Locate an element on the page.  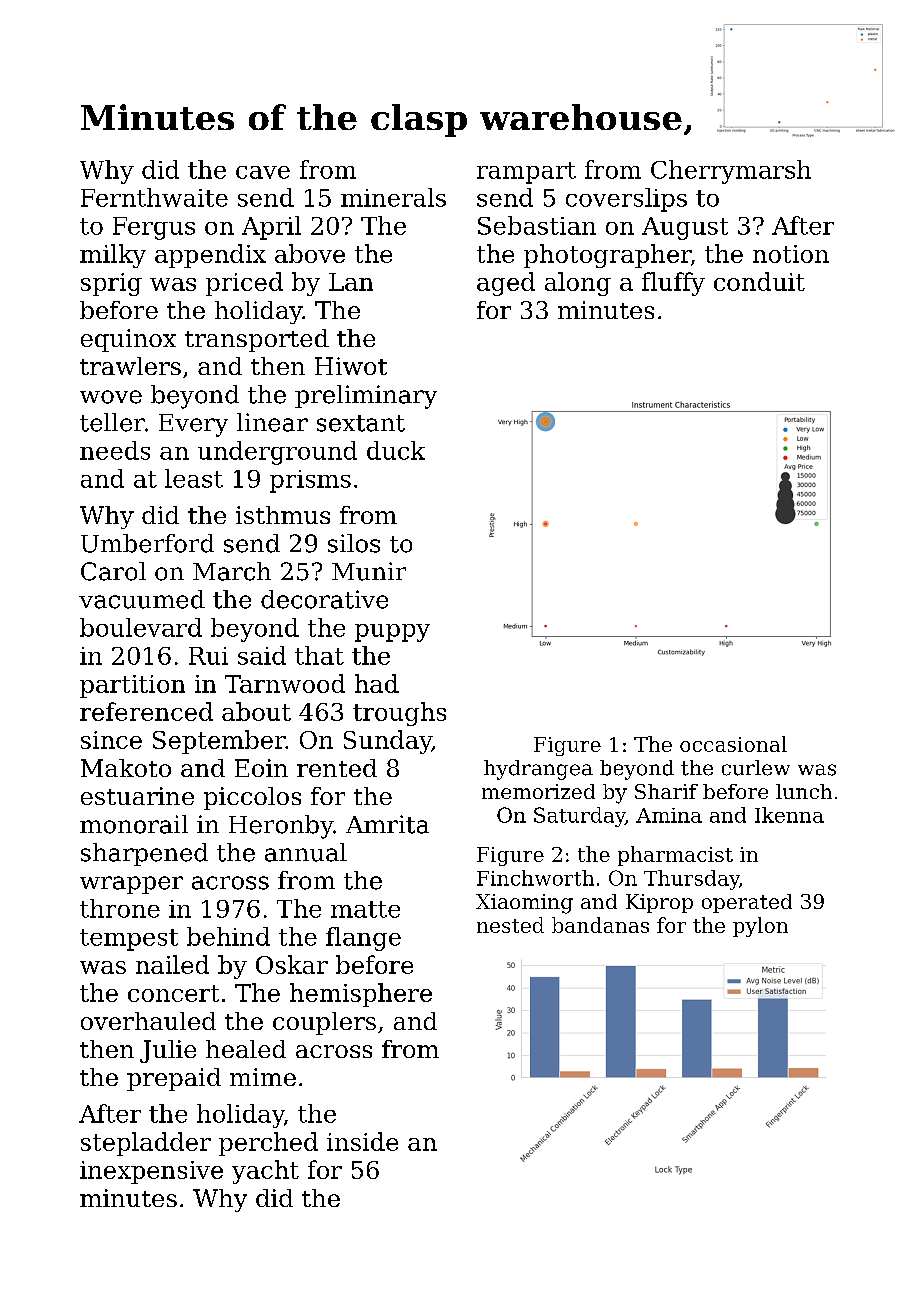
inside is located at coordinates (362, 1141).
